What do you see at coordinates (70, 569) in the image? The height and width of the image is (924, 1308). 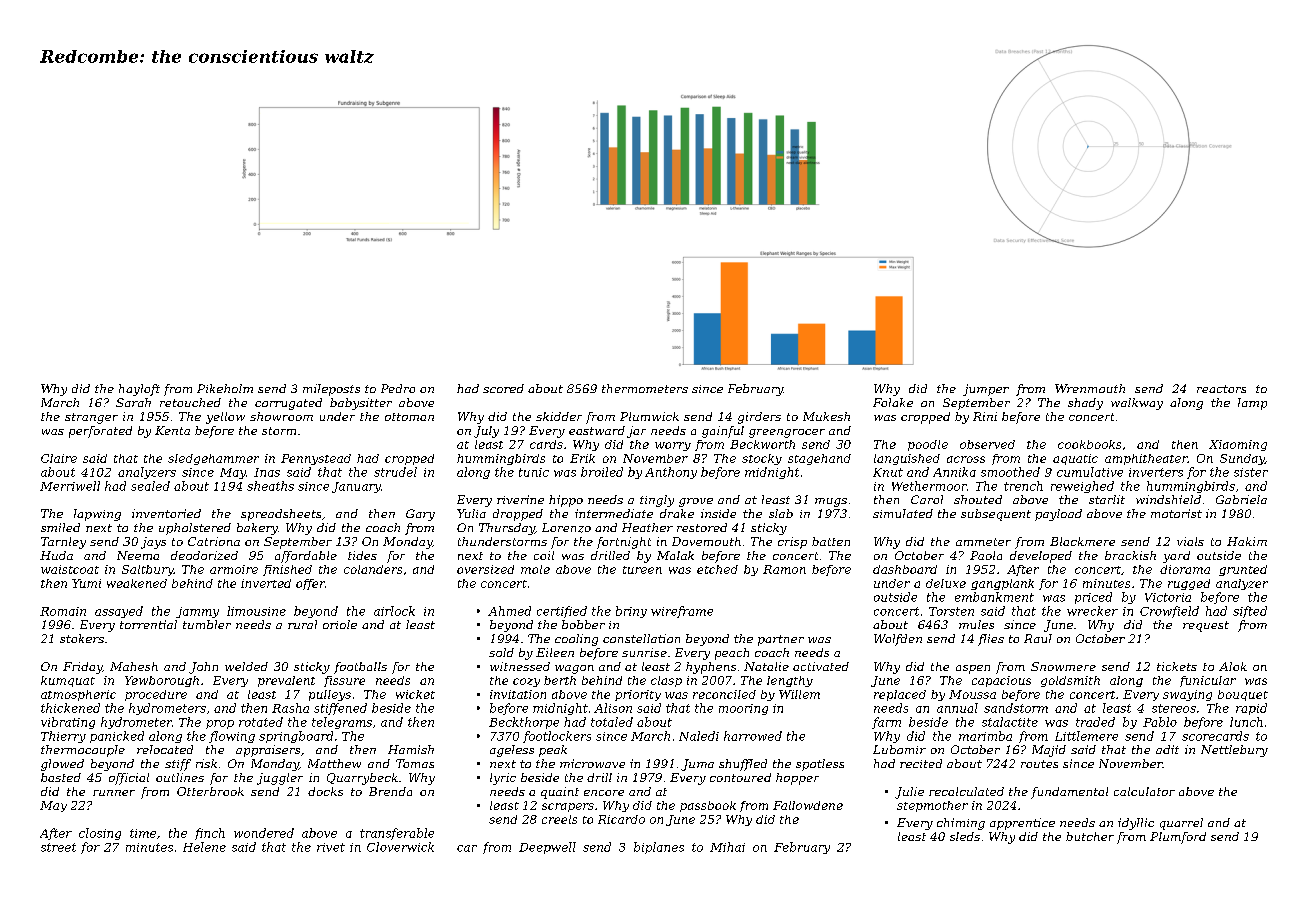 I see `waistcoat` at bounding box center [70, 569].
